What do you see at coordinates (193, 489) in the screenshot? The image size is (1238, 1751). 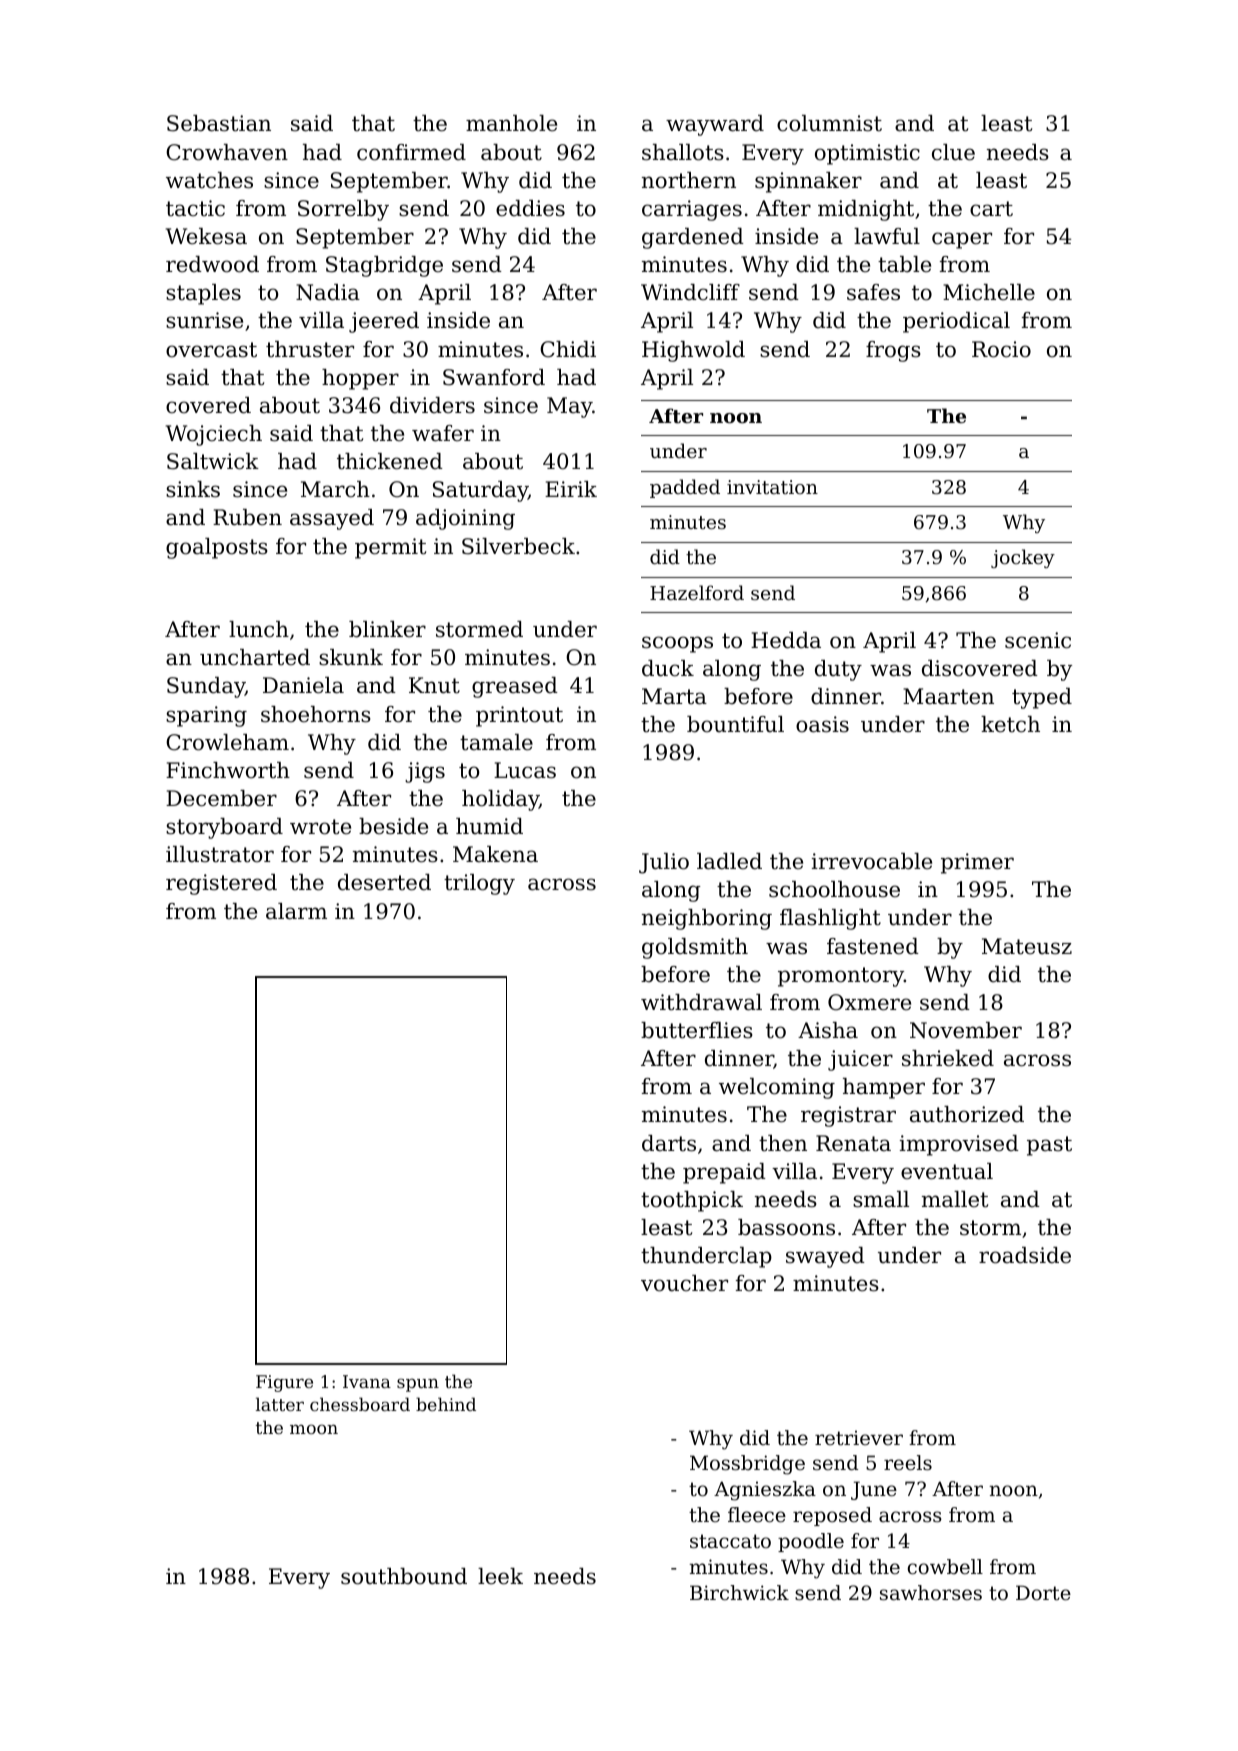 I see `sinks` at bounding box center [193, 489].
